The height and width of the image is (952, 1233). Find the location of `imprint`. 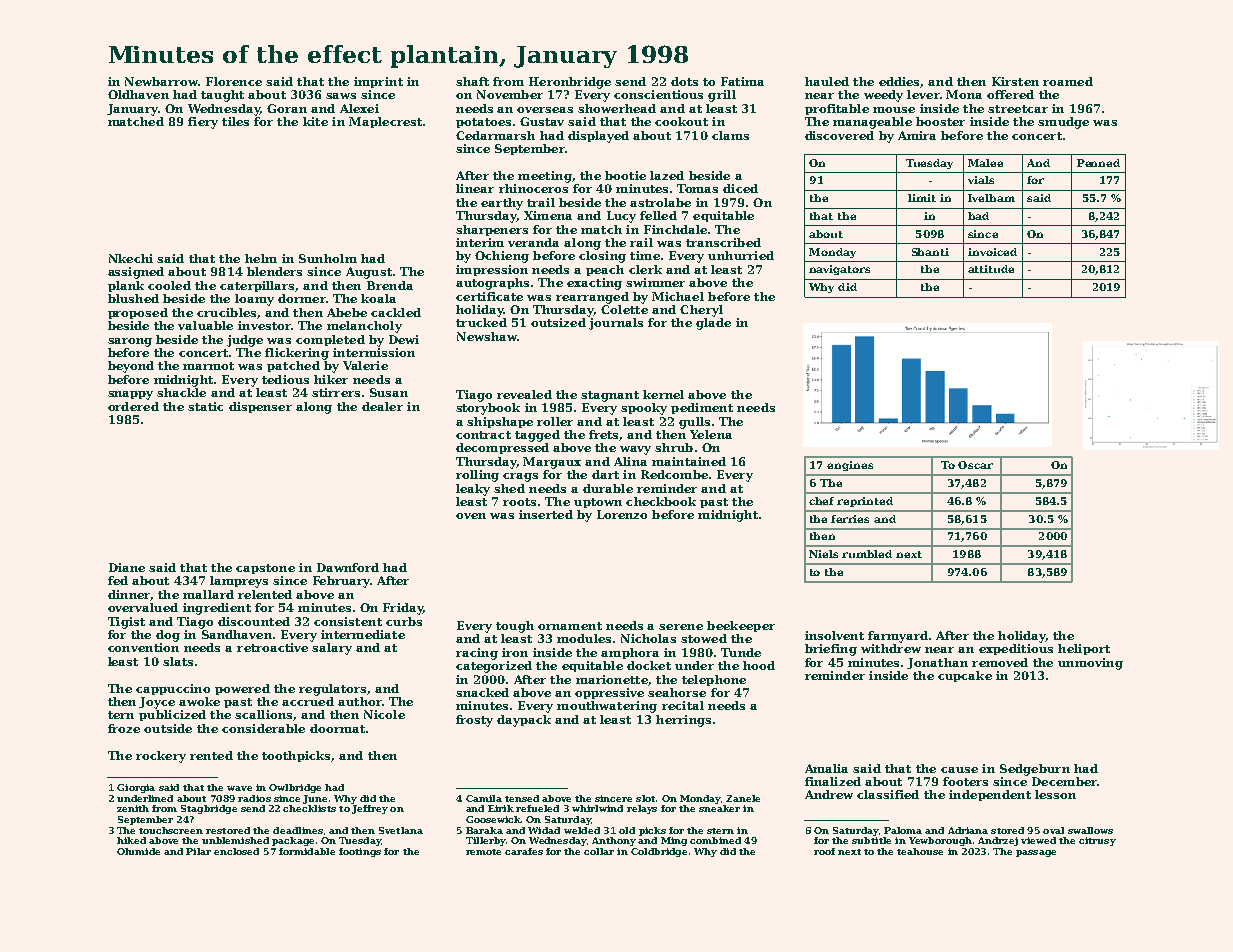

imprint is located at coordinates (378, 82).
